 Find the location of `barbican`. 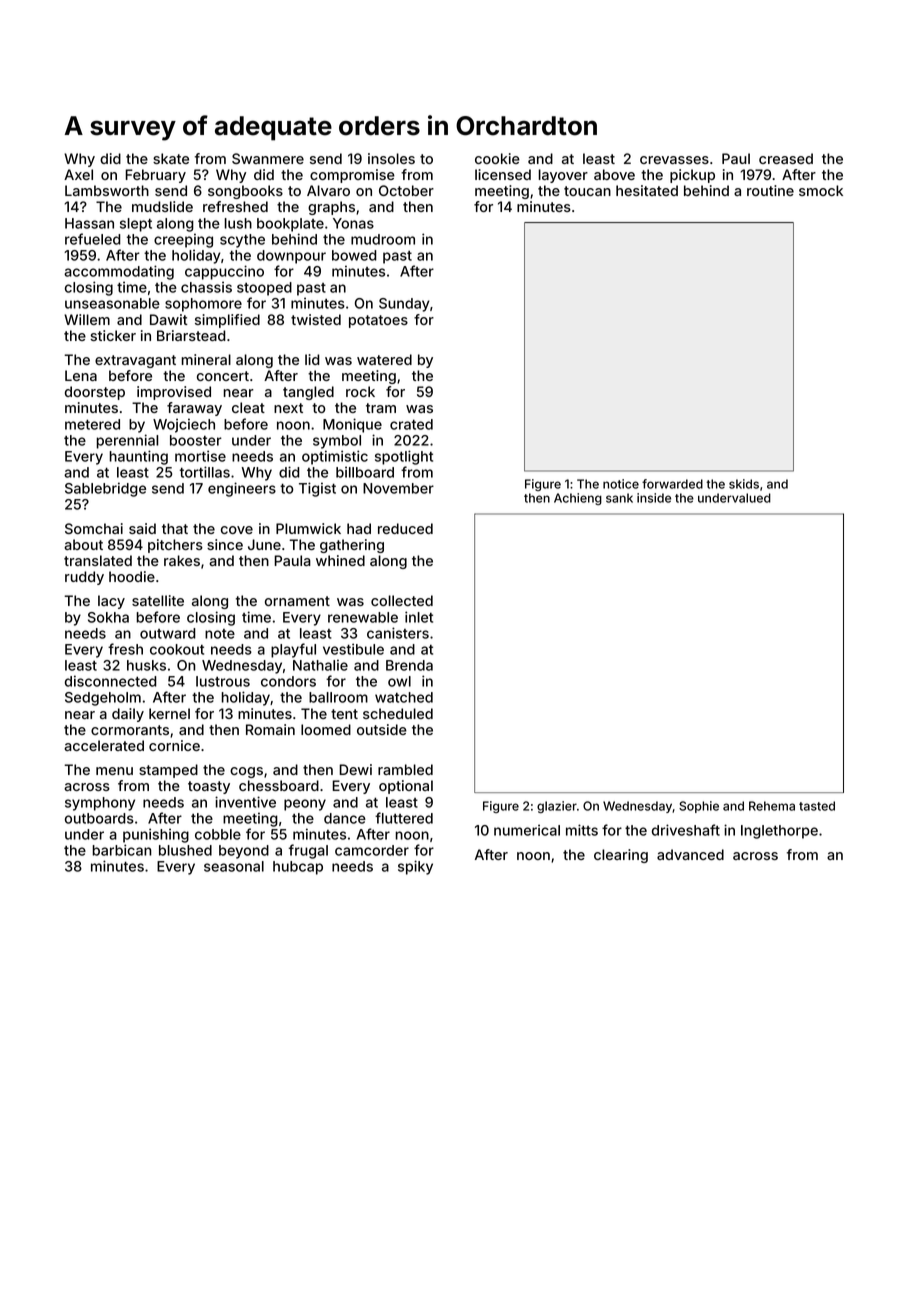

barbican is located at coordinates (122, 850).
